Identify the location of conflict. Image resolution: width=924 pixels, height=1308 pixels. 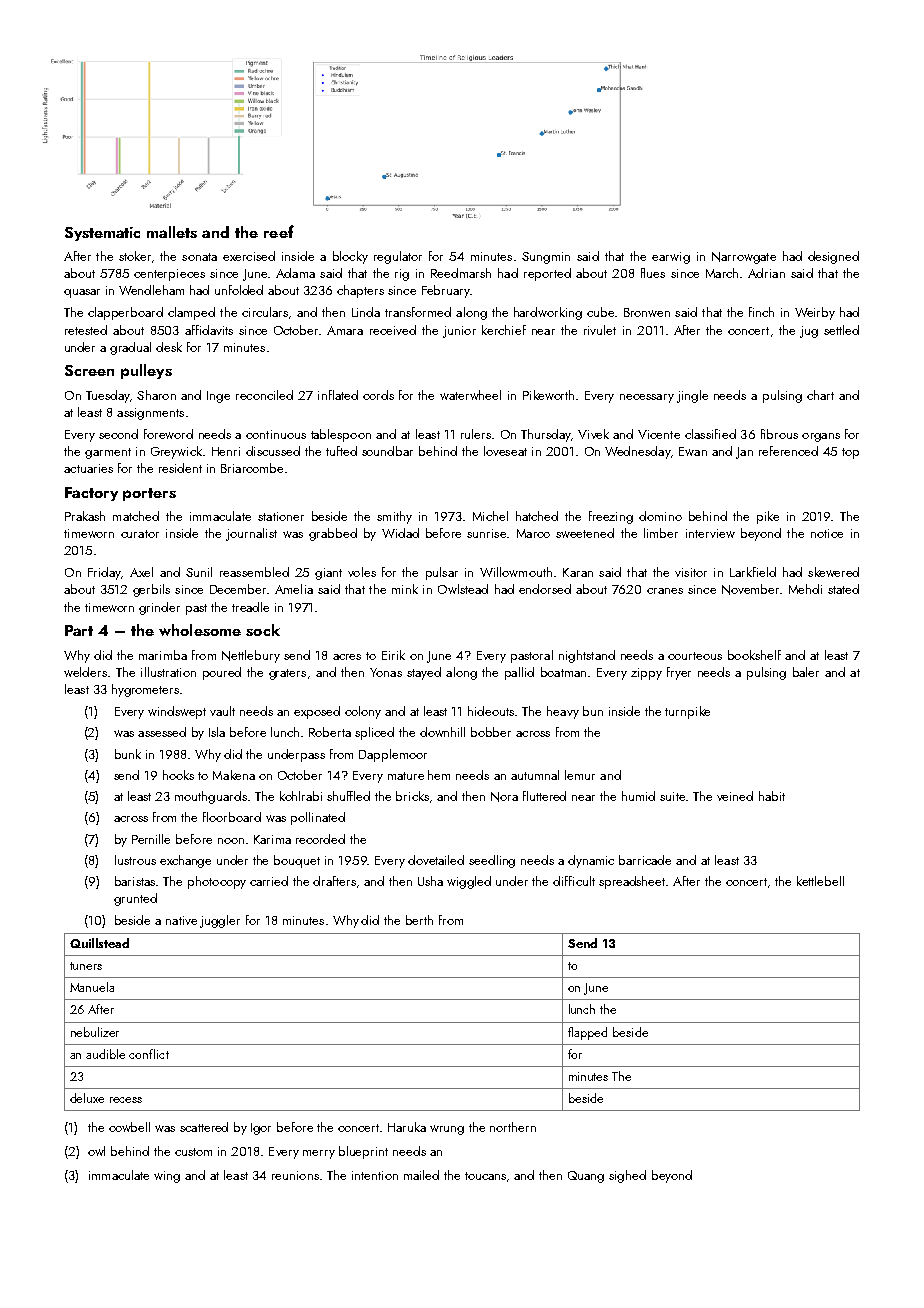
(149, 1054).
